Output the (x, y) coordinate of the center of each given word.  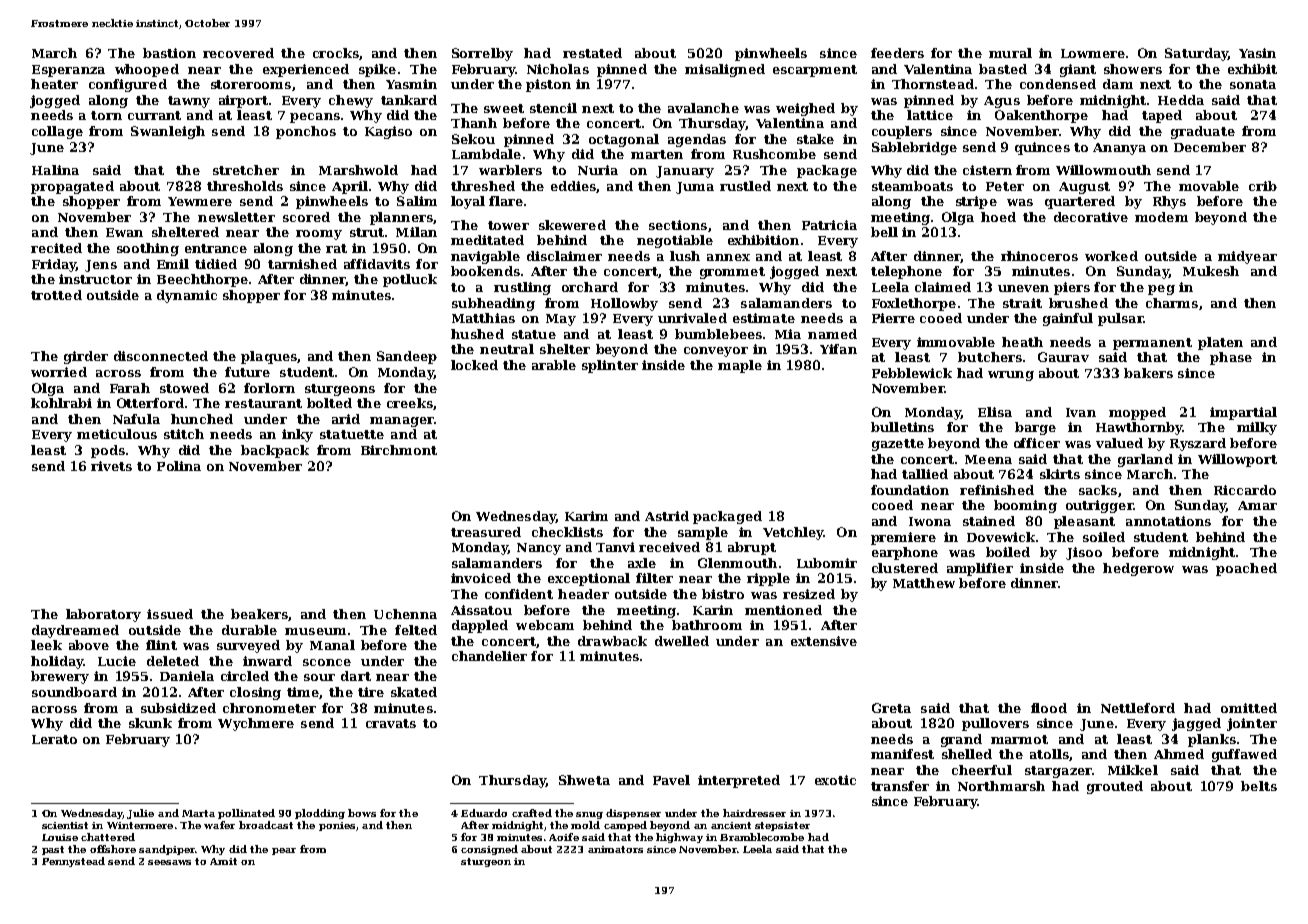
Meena (988, 459)
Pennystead (73, 862)
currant (154, 115)
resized (809, 594)
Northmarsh (1001, 786)
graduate (1203, 132)
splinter (610, 366)
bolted (329, 403)
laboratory (103, 615)
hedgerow (1138, 569)
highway (679, 838)
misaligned (725, 70)
